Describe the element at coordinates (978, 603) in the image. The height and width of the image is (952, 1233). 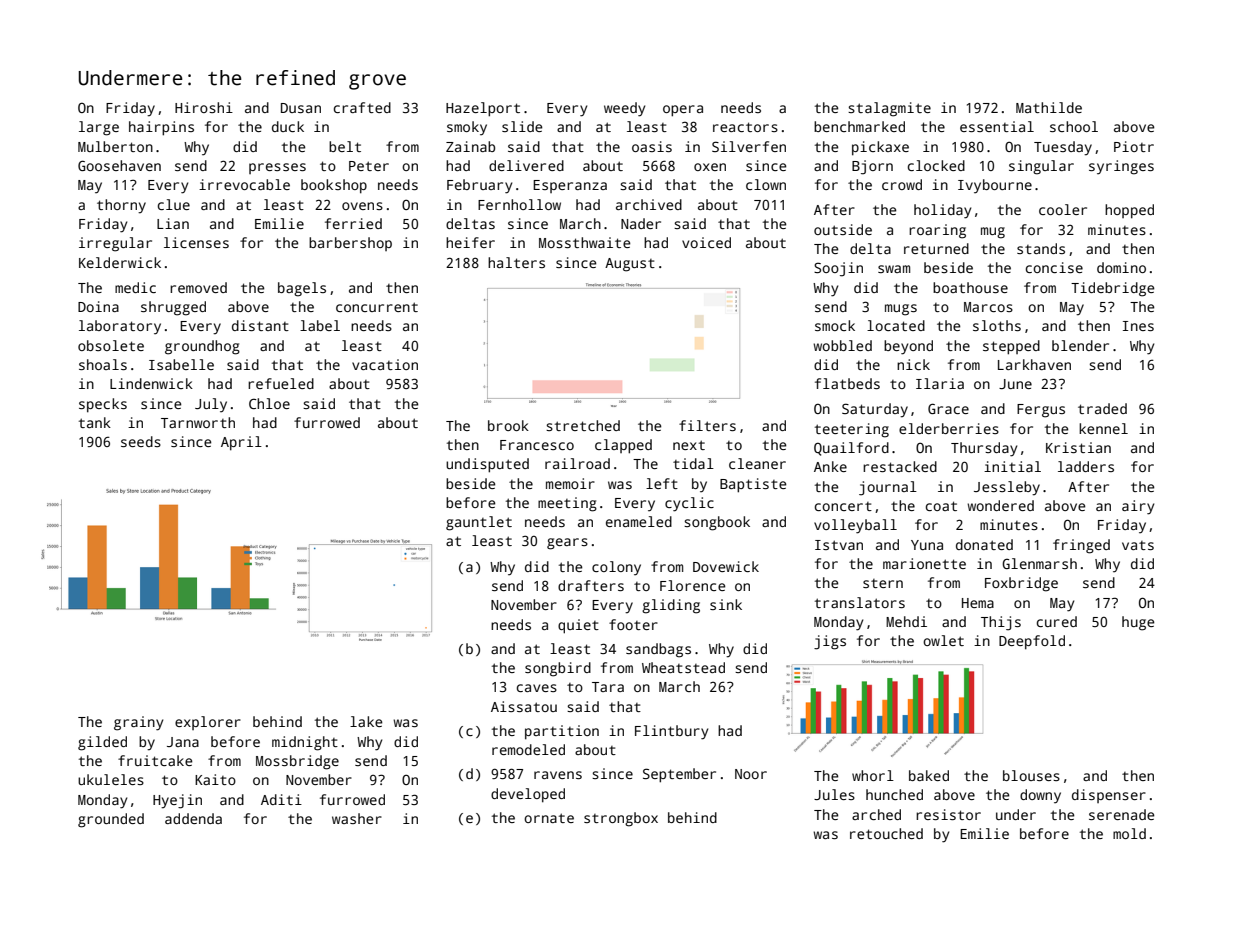
I see `Hema` at that location.
